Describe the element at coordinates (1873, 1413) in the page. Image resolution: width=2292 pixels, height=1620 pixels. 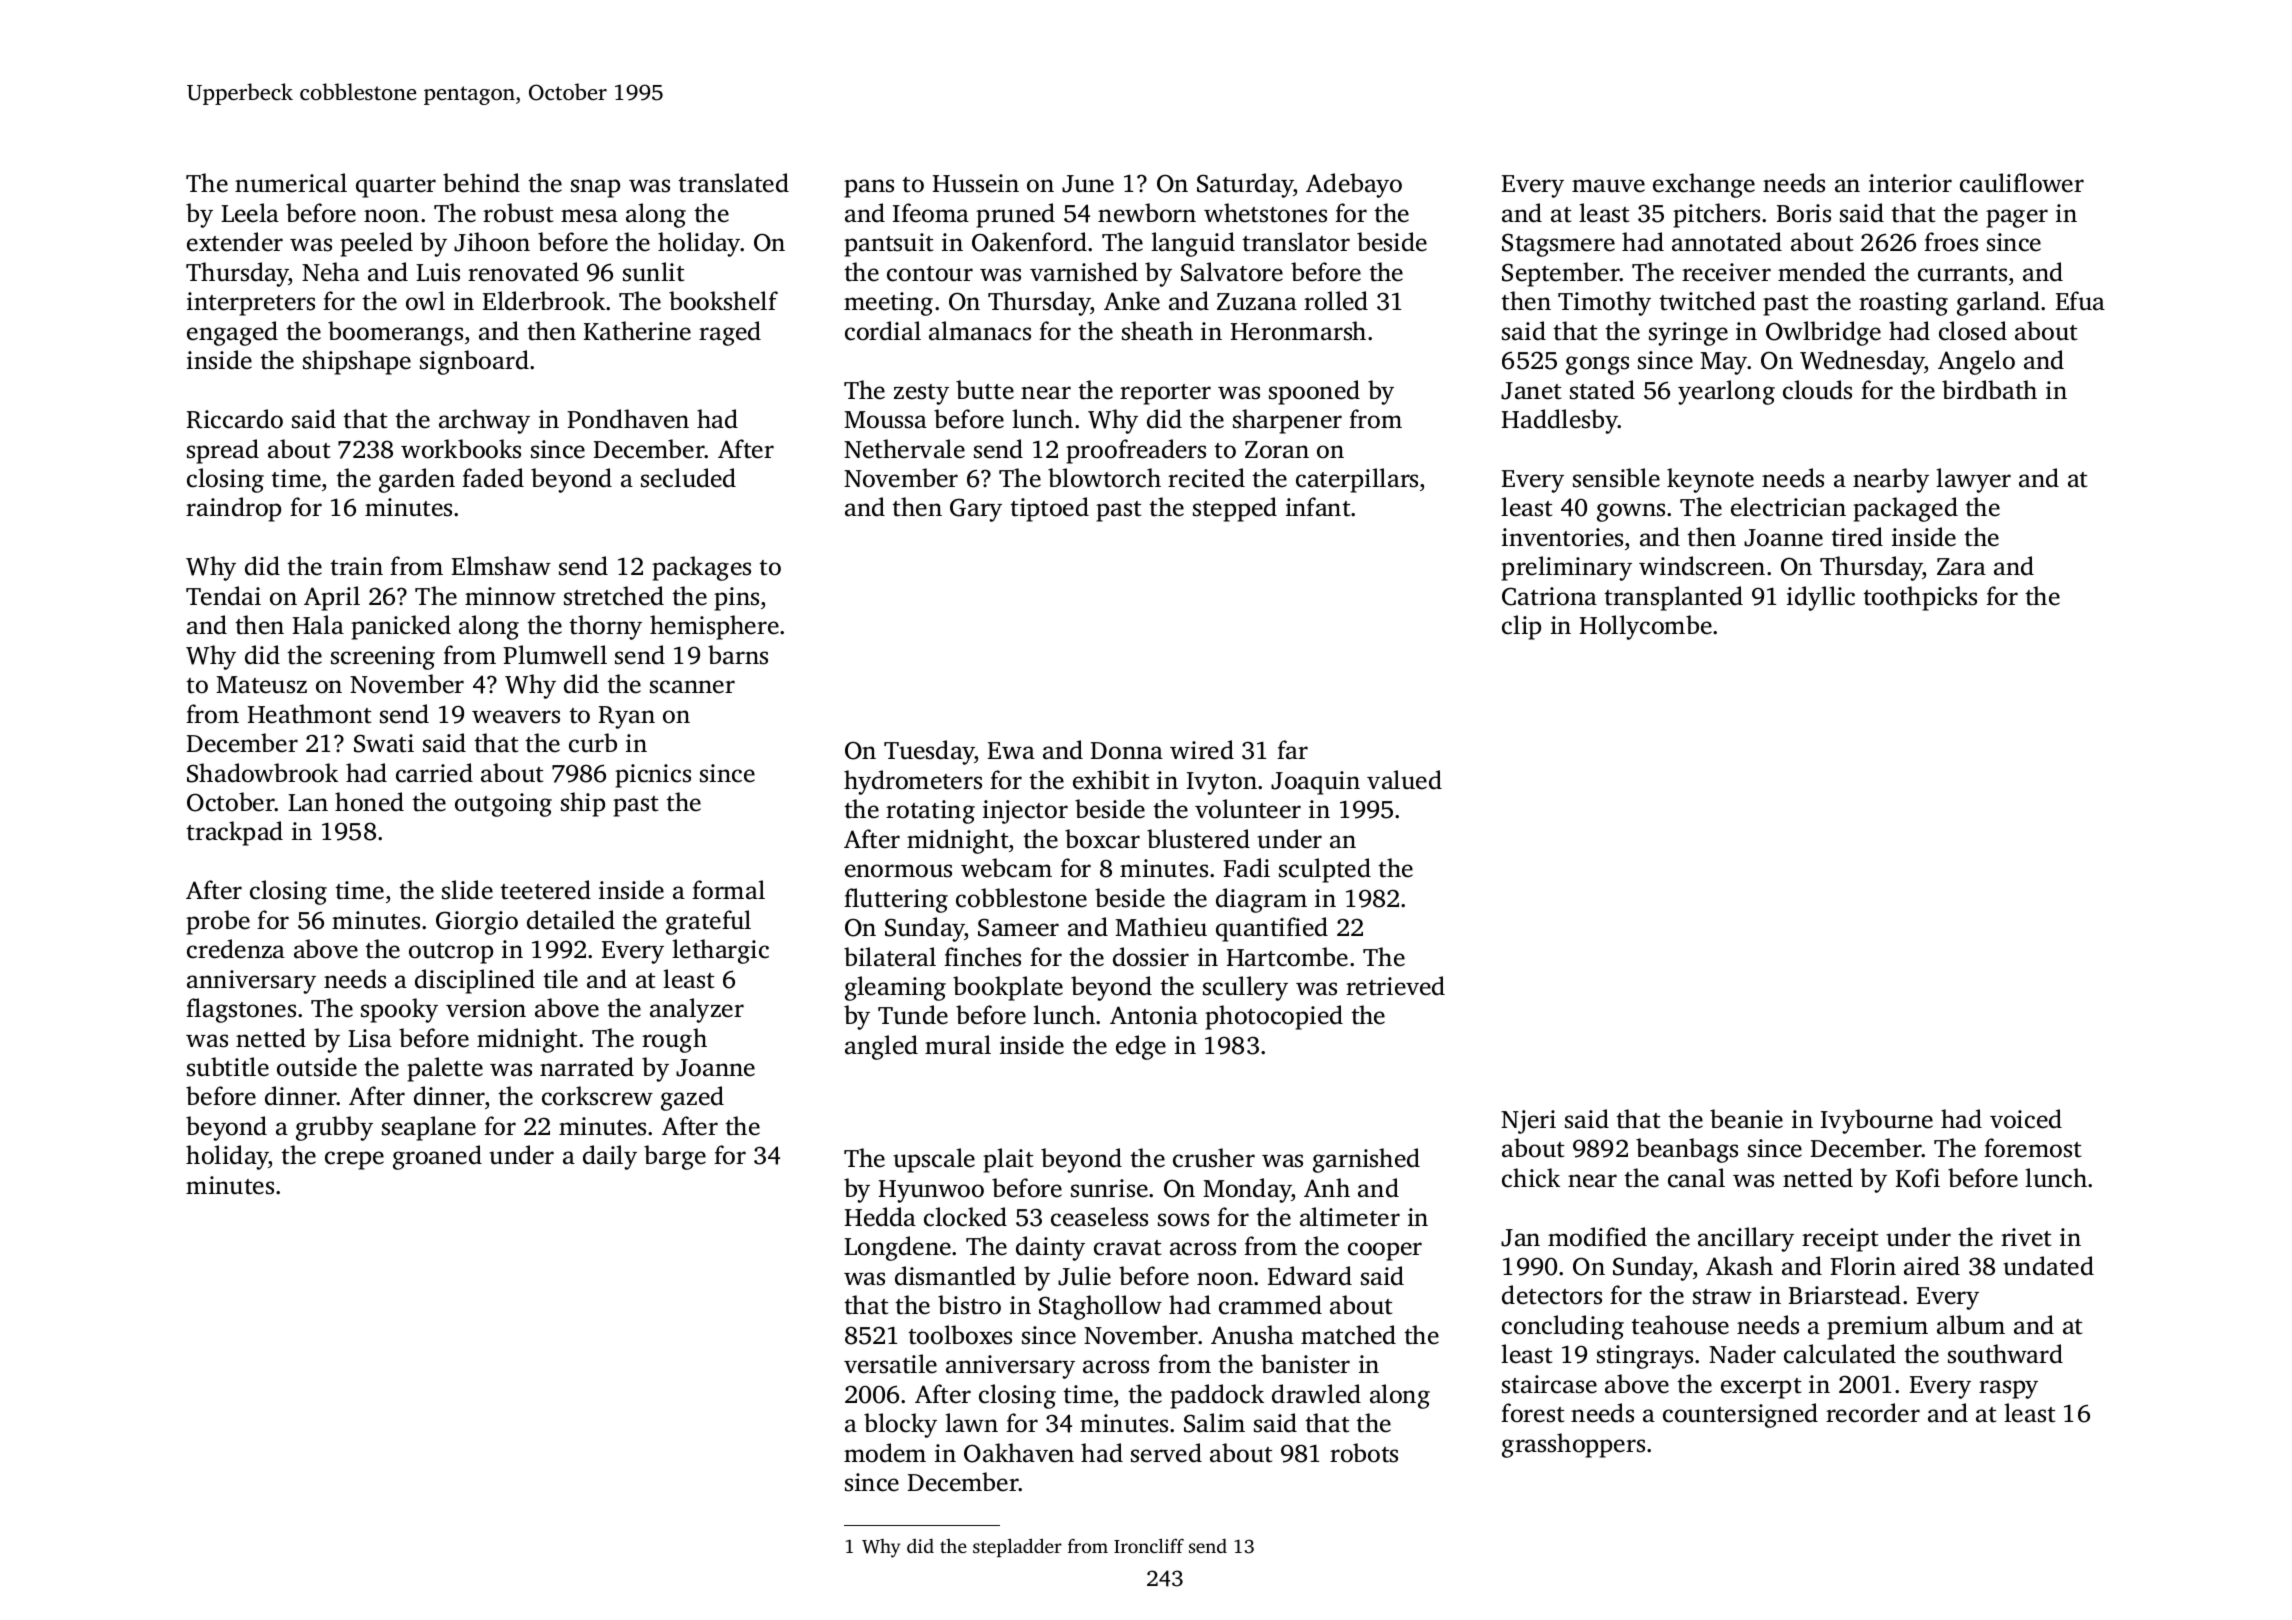
I see `recorder` at that location.
